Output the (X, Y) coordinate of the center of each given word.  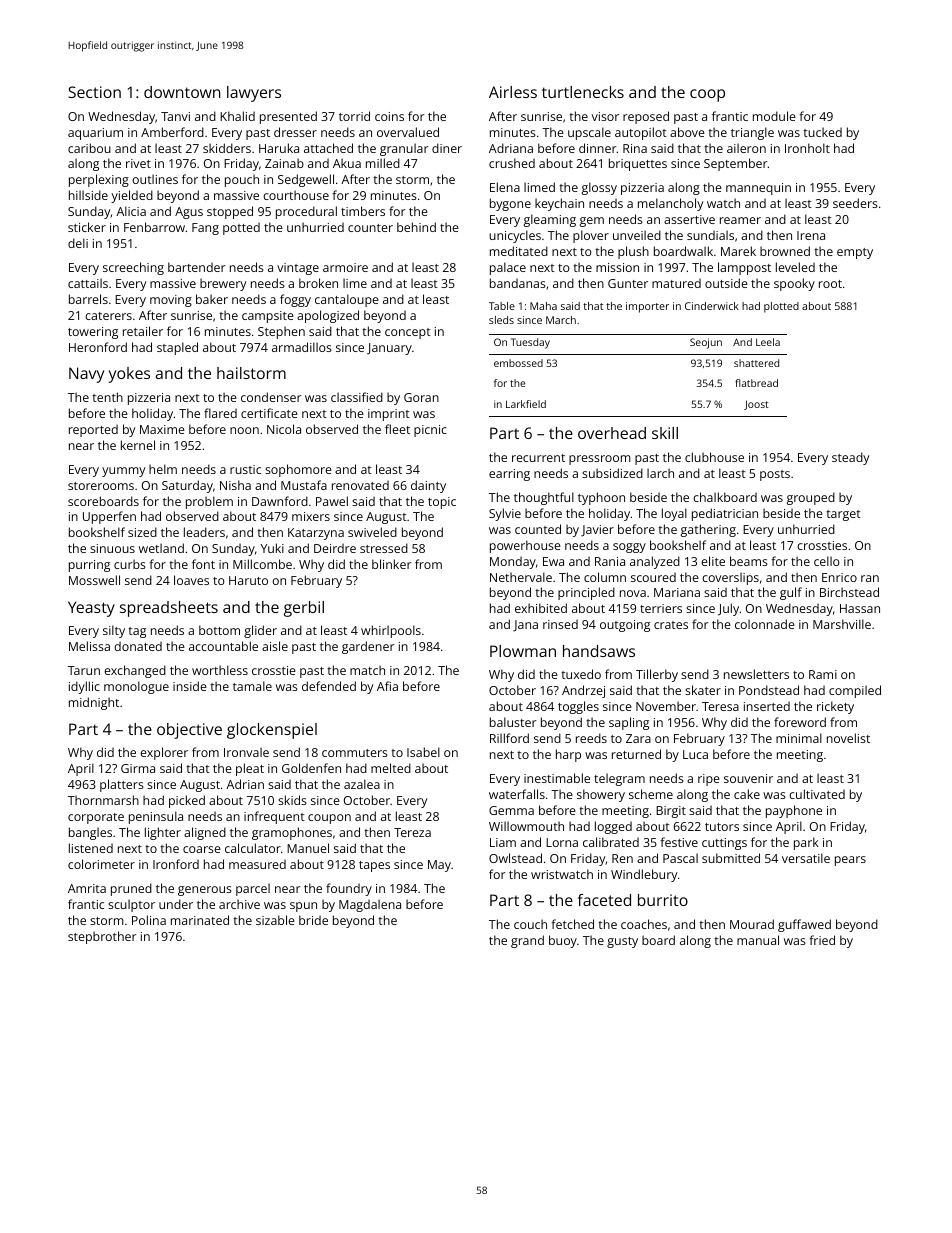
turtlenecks (583, 92)
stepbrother (102, 937)
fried (822, 940)
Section (94, 92)
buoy (563, 941)
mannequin (758, 189)
